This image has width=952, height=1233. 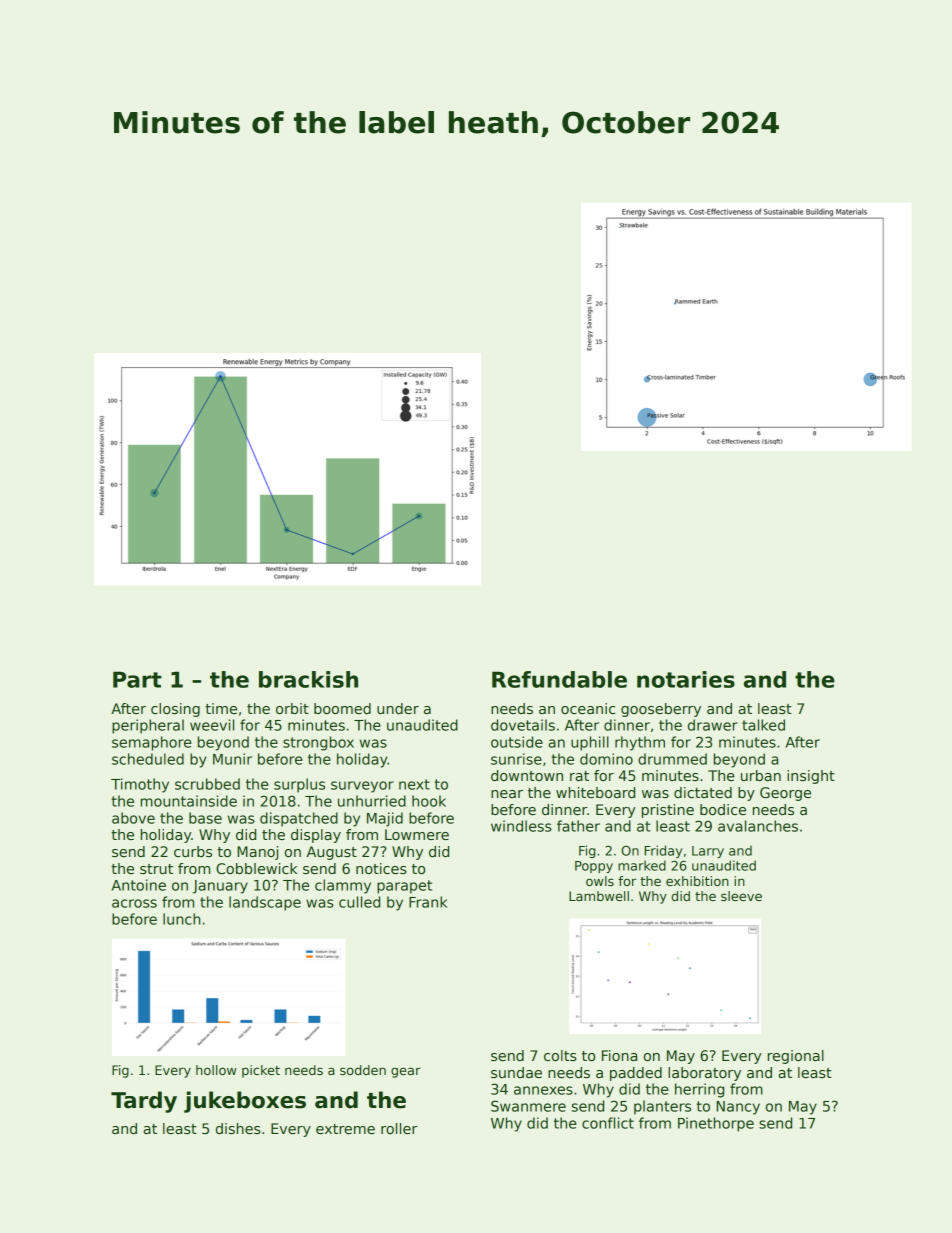 What do you see at coordinates (359, 902) in the image?
I see `culled` at bounding box center [359, 902].
